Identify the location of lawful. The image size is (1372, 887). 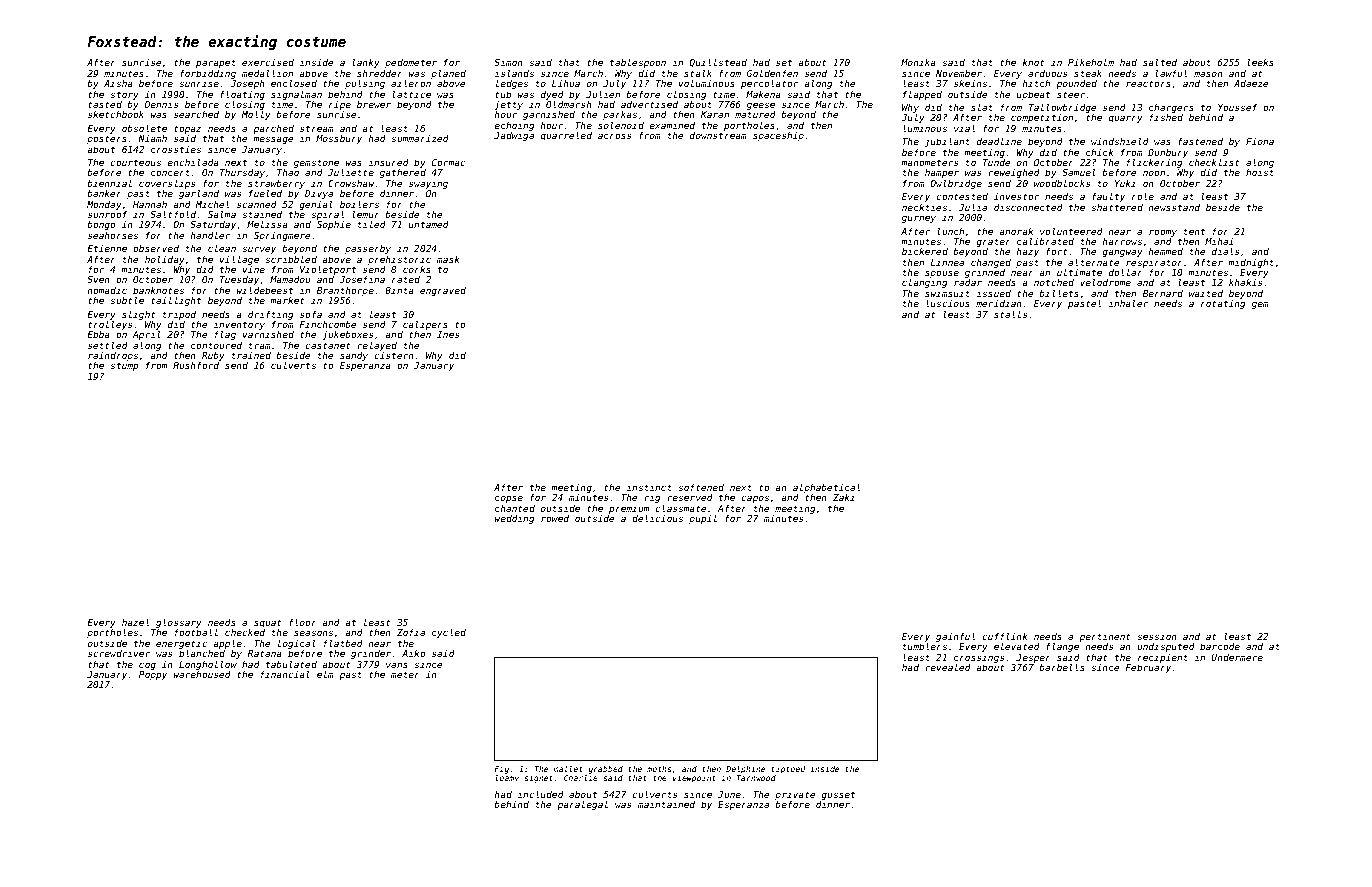
(1171, 73).
